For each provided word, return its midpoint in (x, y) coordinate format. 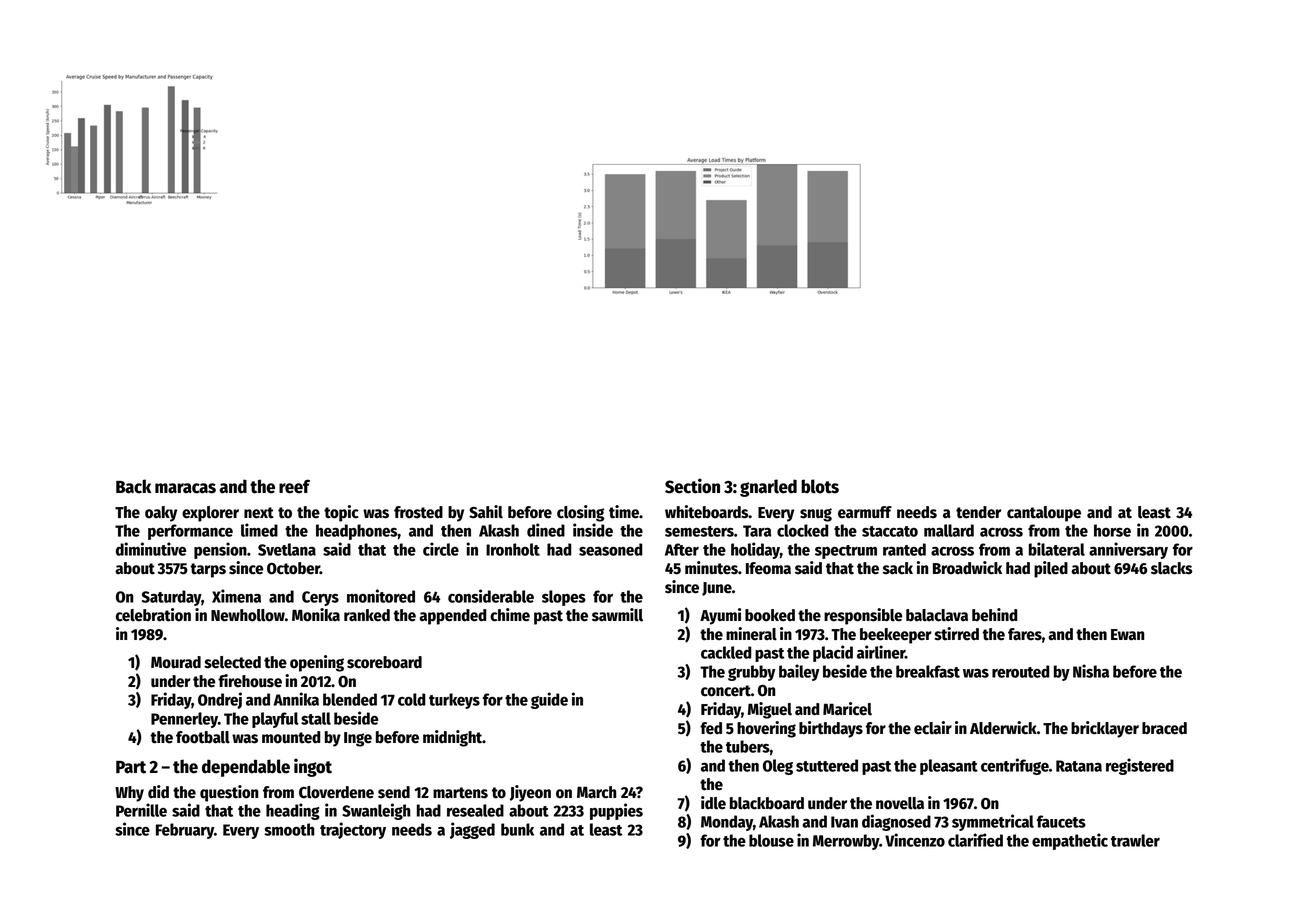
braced (1164, 728)
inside (593, 530)
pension (220, 550)
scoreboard (384, 662)
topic (341, 513)
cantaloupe (1044, 514)
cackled (726, 652)
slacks (1171, 568)
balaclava (937, 615)
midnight (452, 738)
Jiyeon (530, 793)
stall (316, 718)
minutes (711, 568)
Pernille (141, 810)
